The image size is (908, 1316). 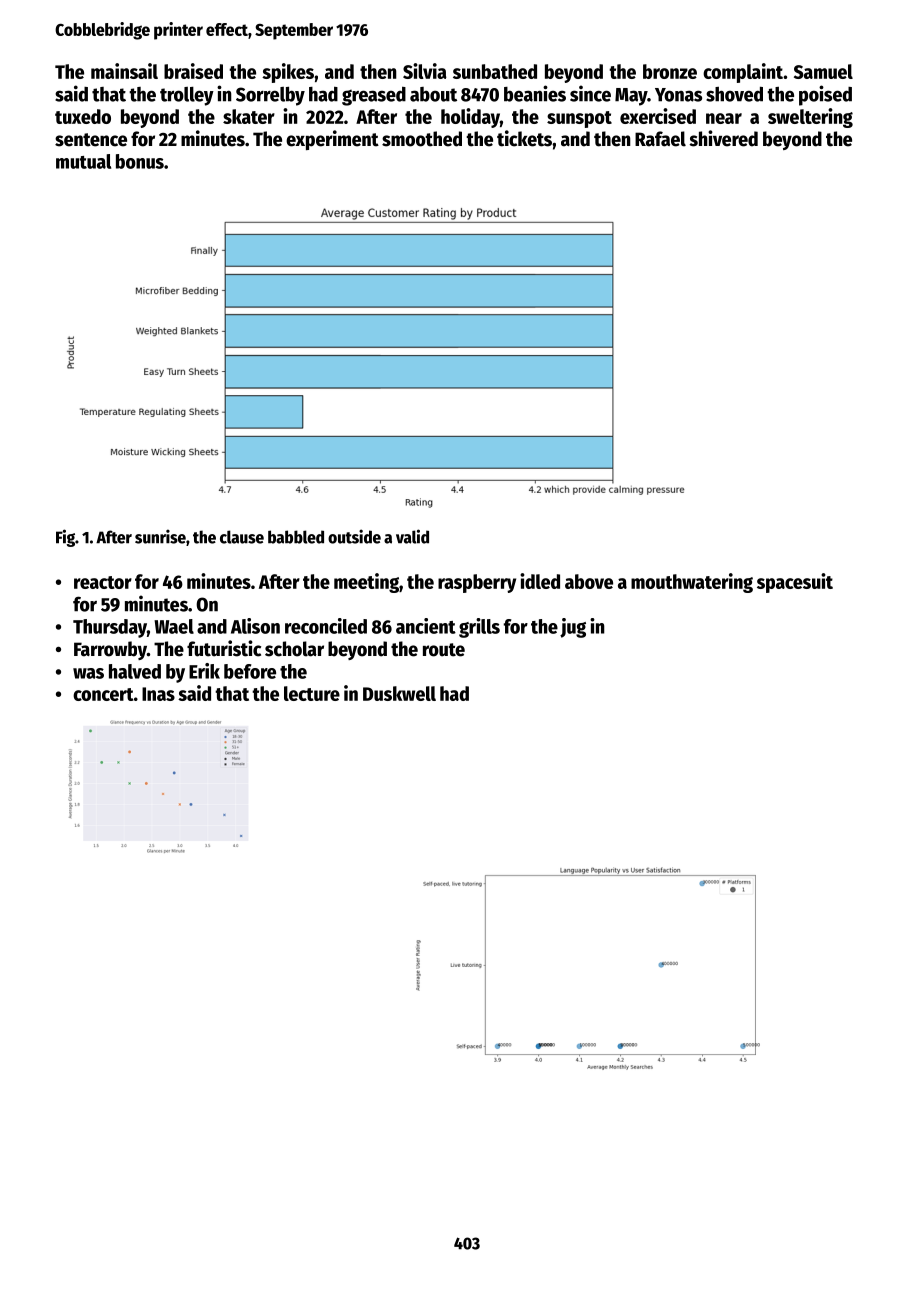 What do you see at coordinates (660, 139) in the page?
I see `Rafael` at bounding box center [660, 139].
